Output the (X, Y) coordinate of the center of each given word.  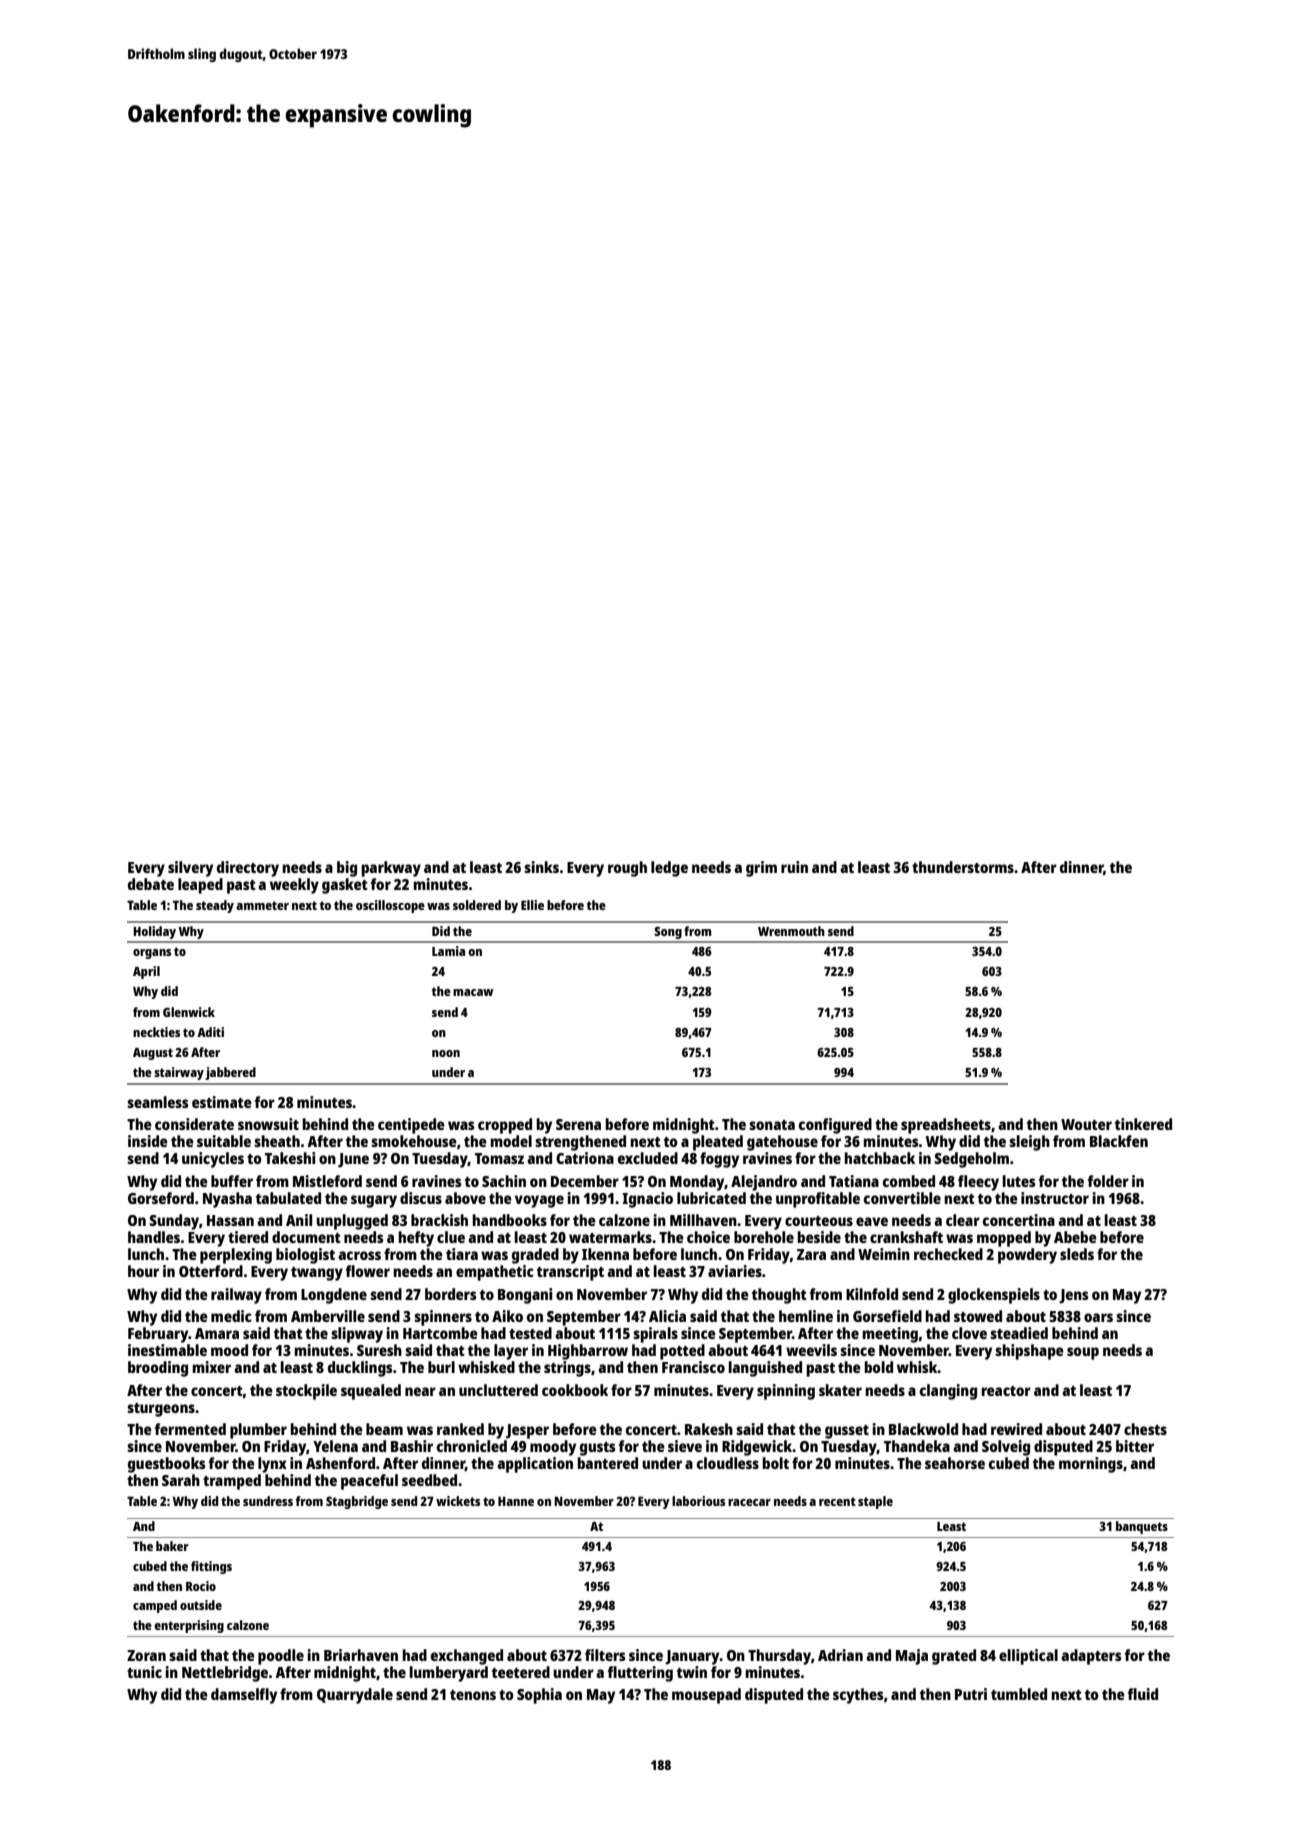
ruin (794, 867)
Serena (578, 1124)
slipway (357, 1335)
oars (1098, 1317)
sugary (374, 1201)
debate (151, 884)
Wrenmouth (791, 931)
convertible (902, 1198)
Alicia (667, 1316)
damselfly (244, 1696)
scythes (858, 1696)
